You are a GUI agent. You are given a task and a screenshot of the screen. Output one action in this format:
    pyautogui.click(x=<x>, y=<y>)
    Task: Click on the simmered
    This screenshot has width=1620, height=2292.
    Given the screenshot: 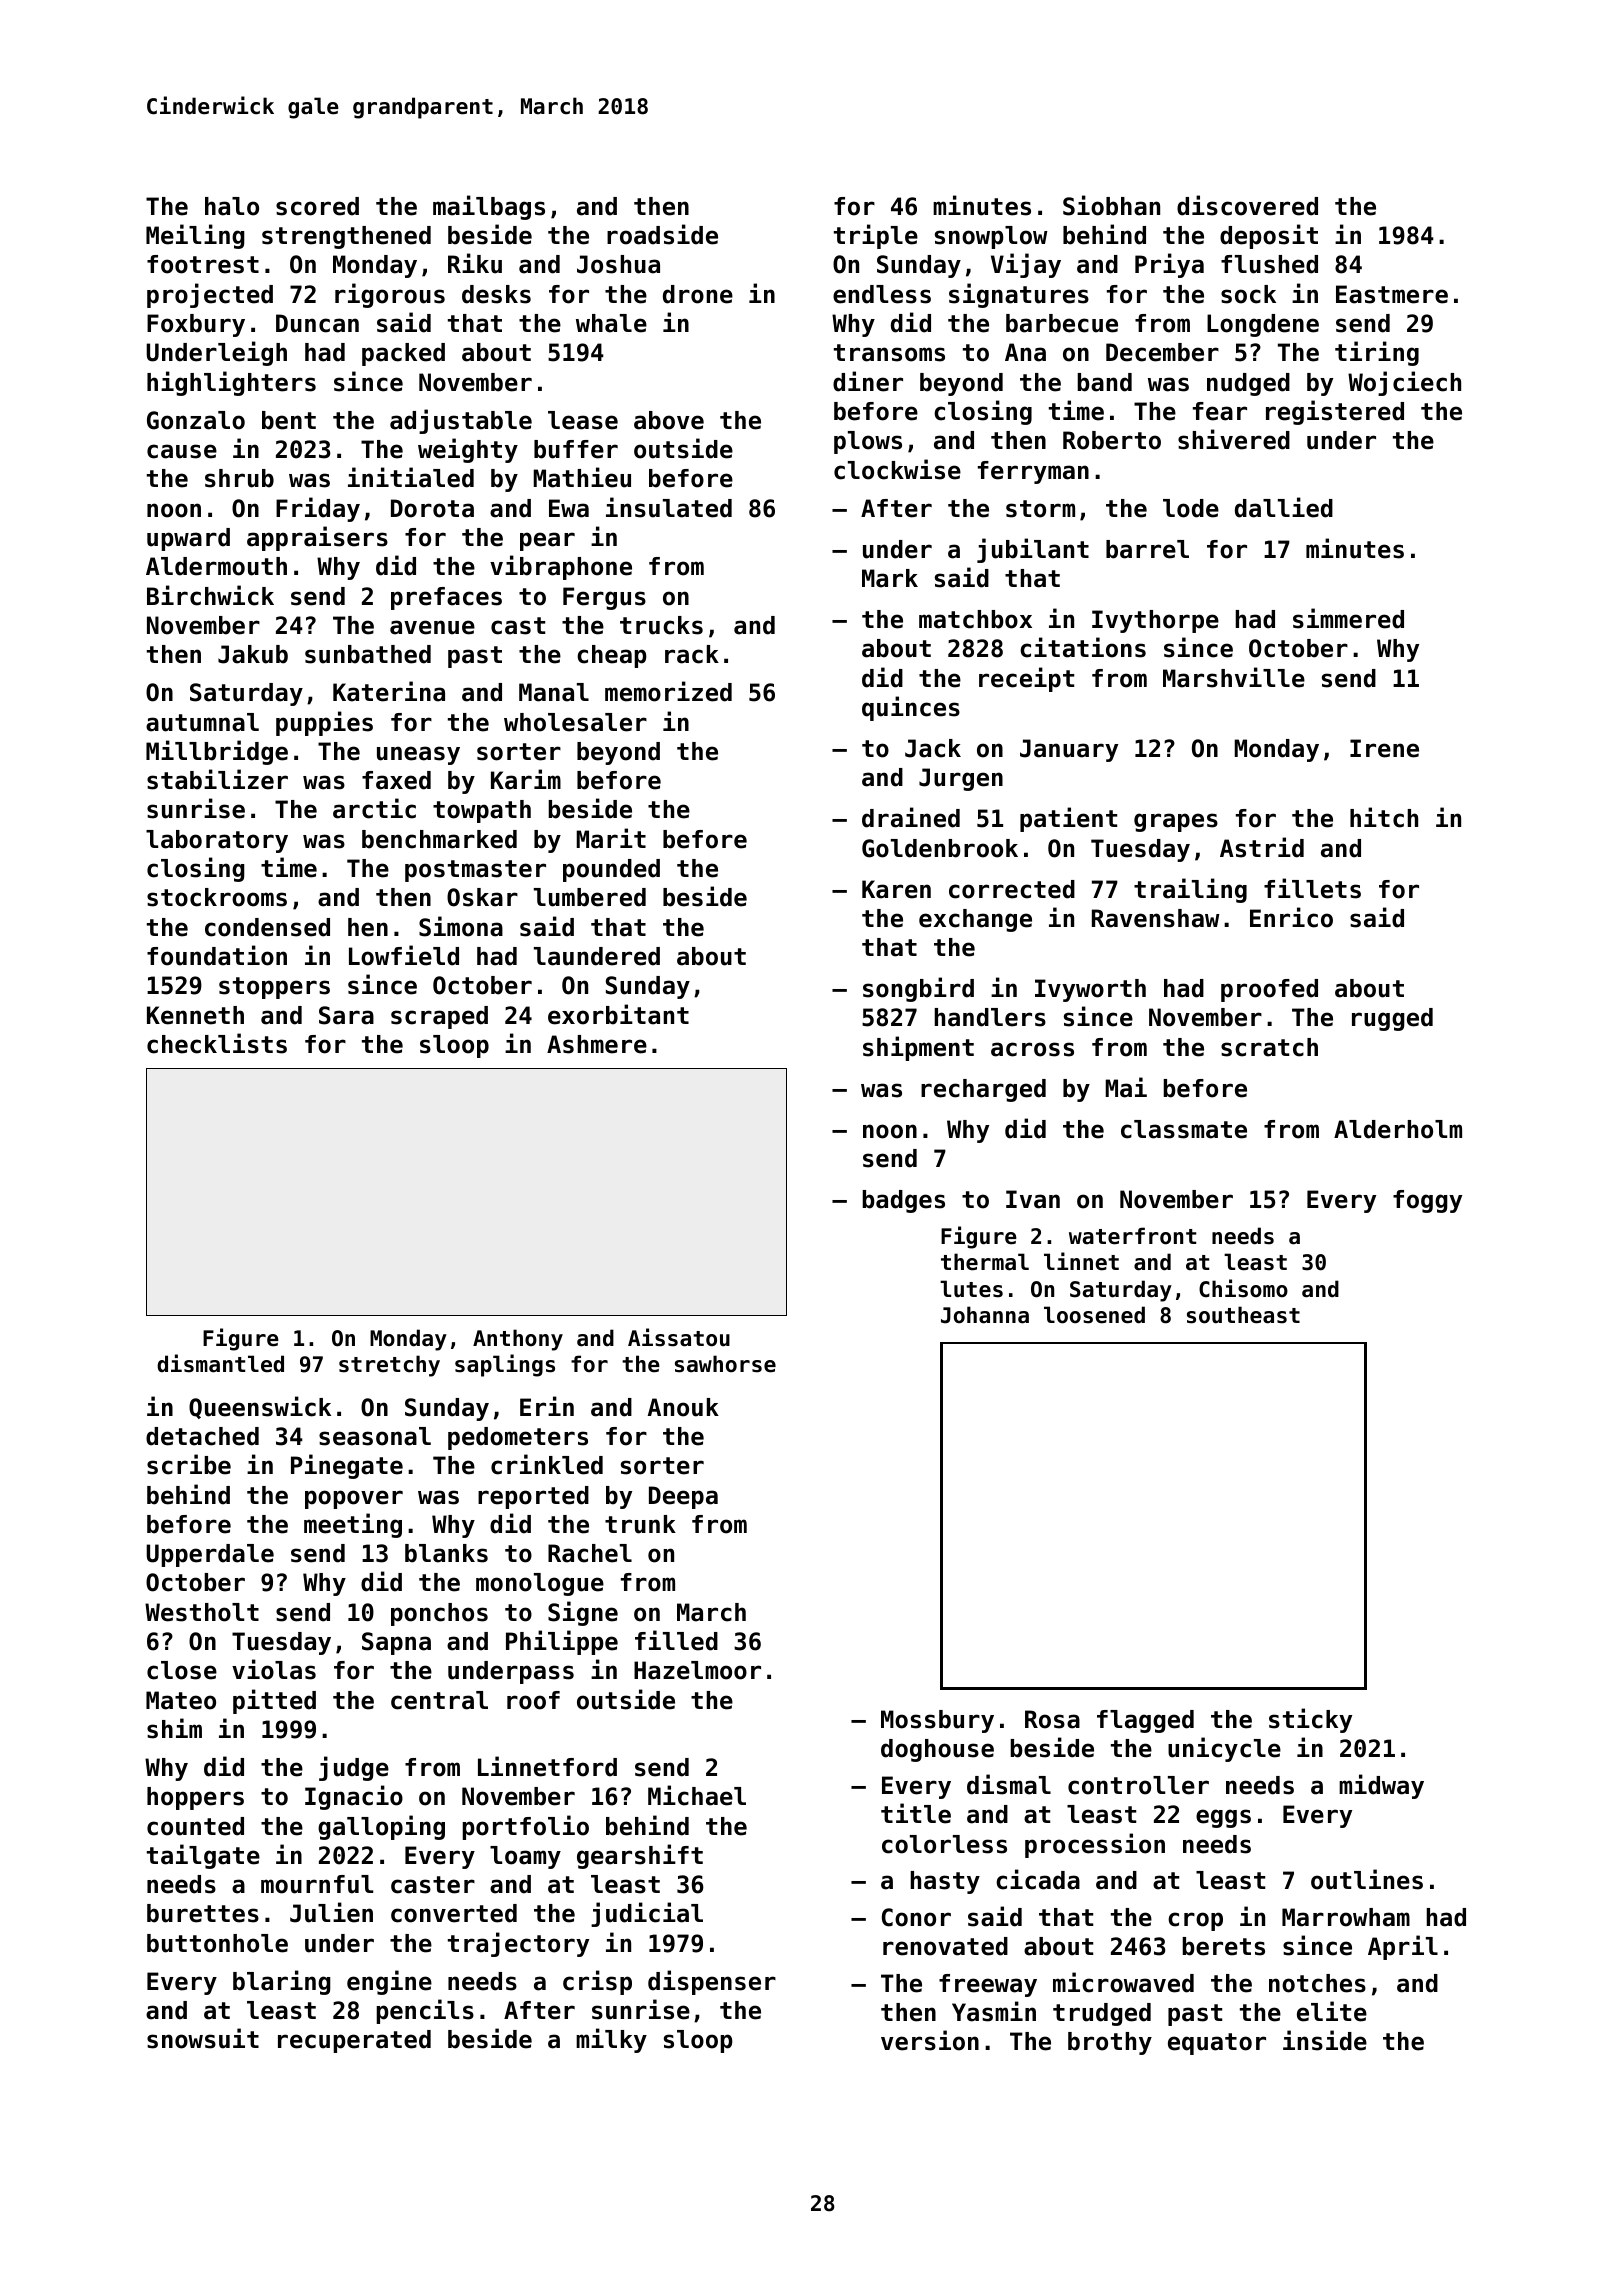 What is the action you would take?
    pyautogui.click(x=1348, y=618)
